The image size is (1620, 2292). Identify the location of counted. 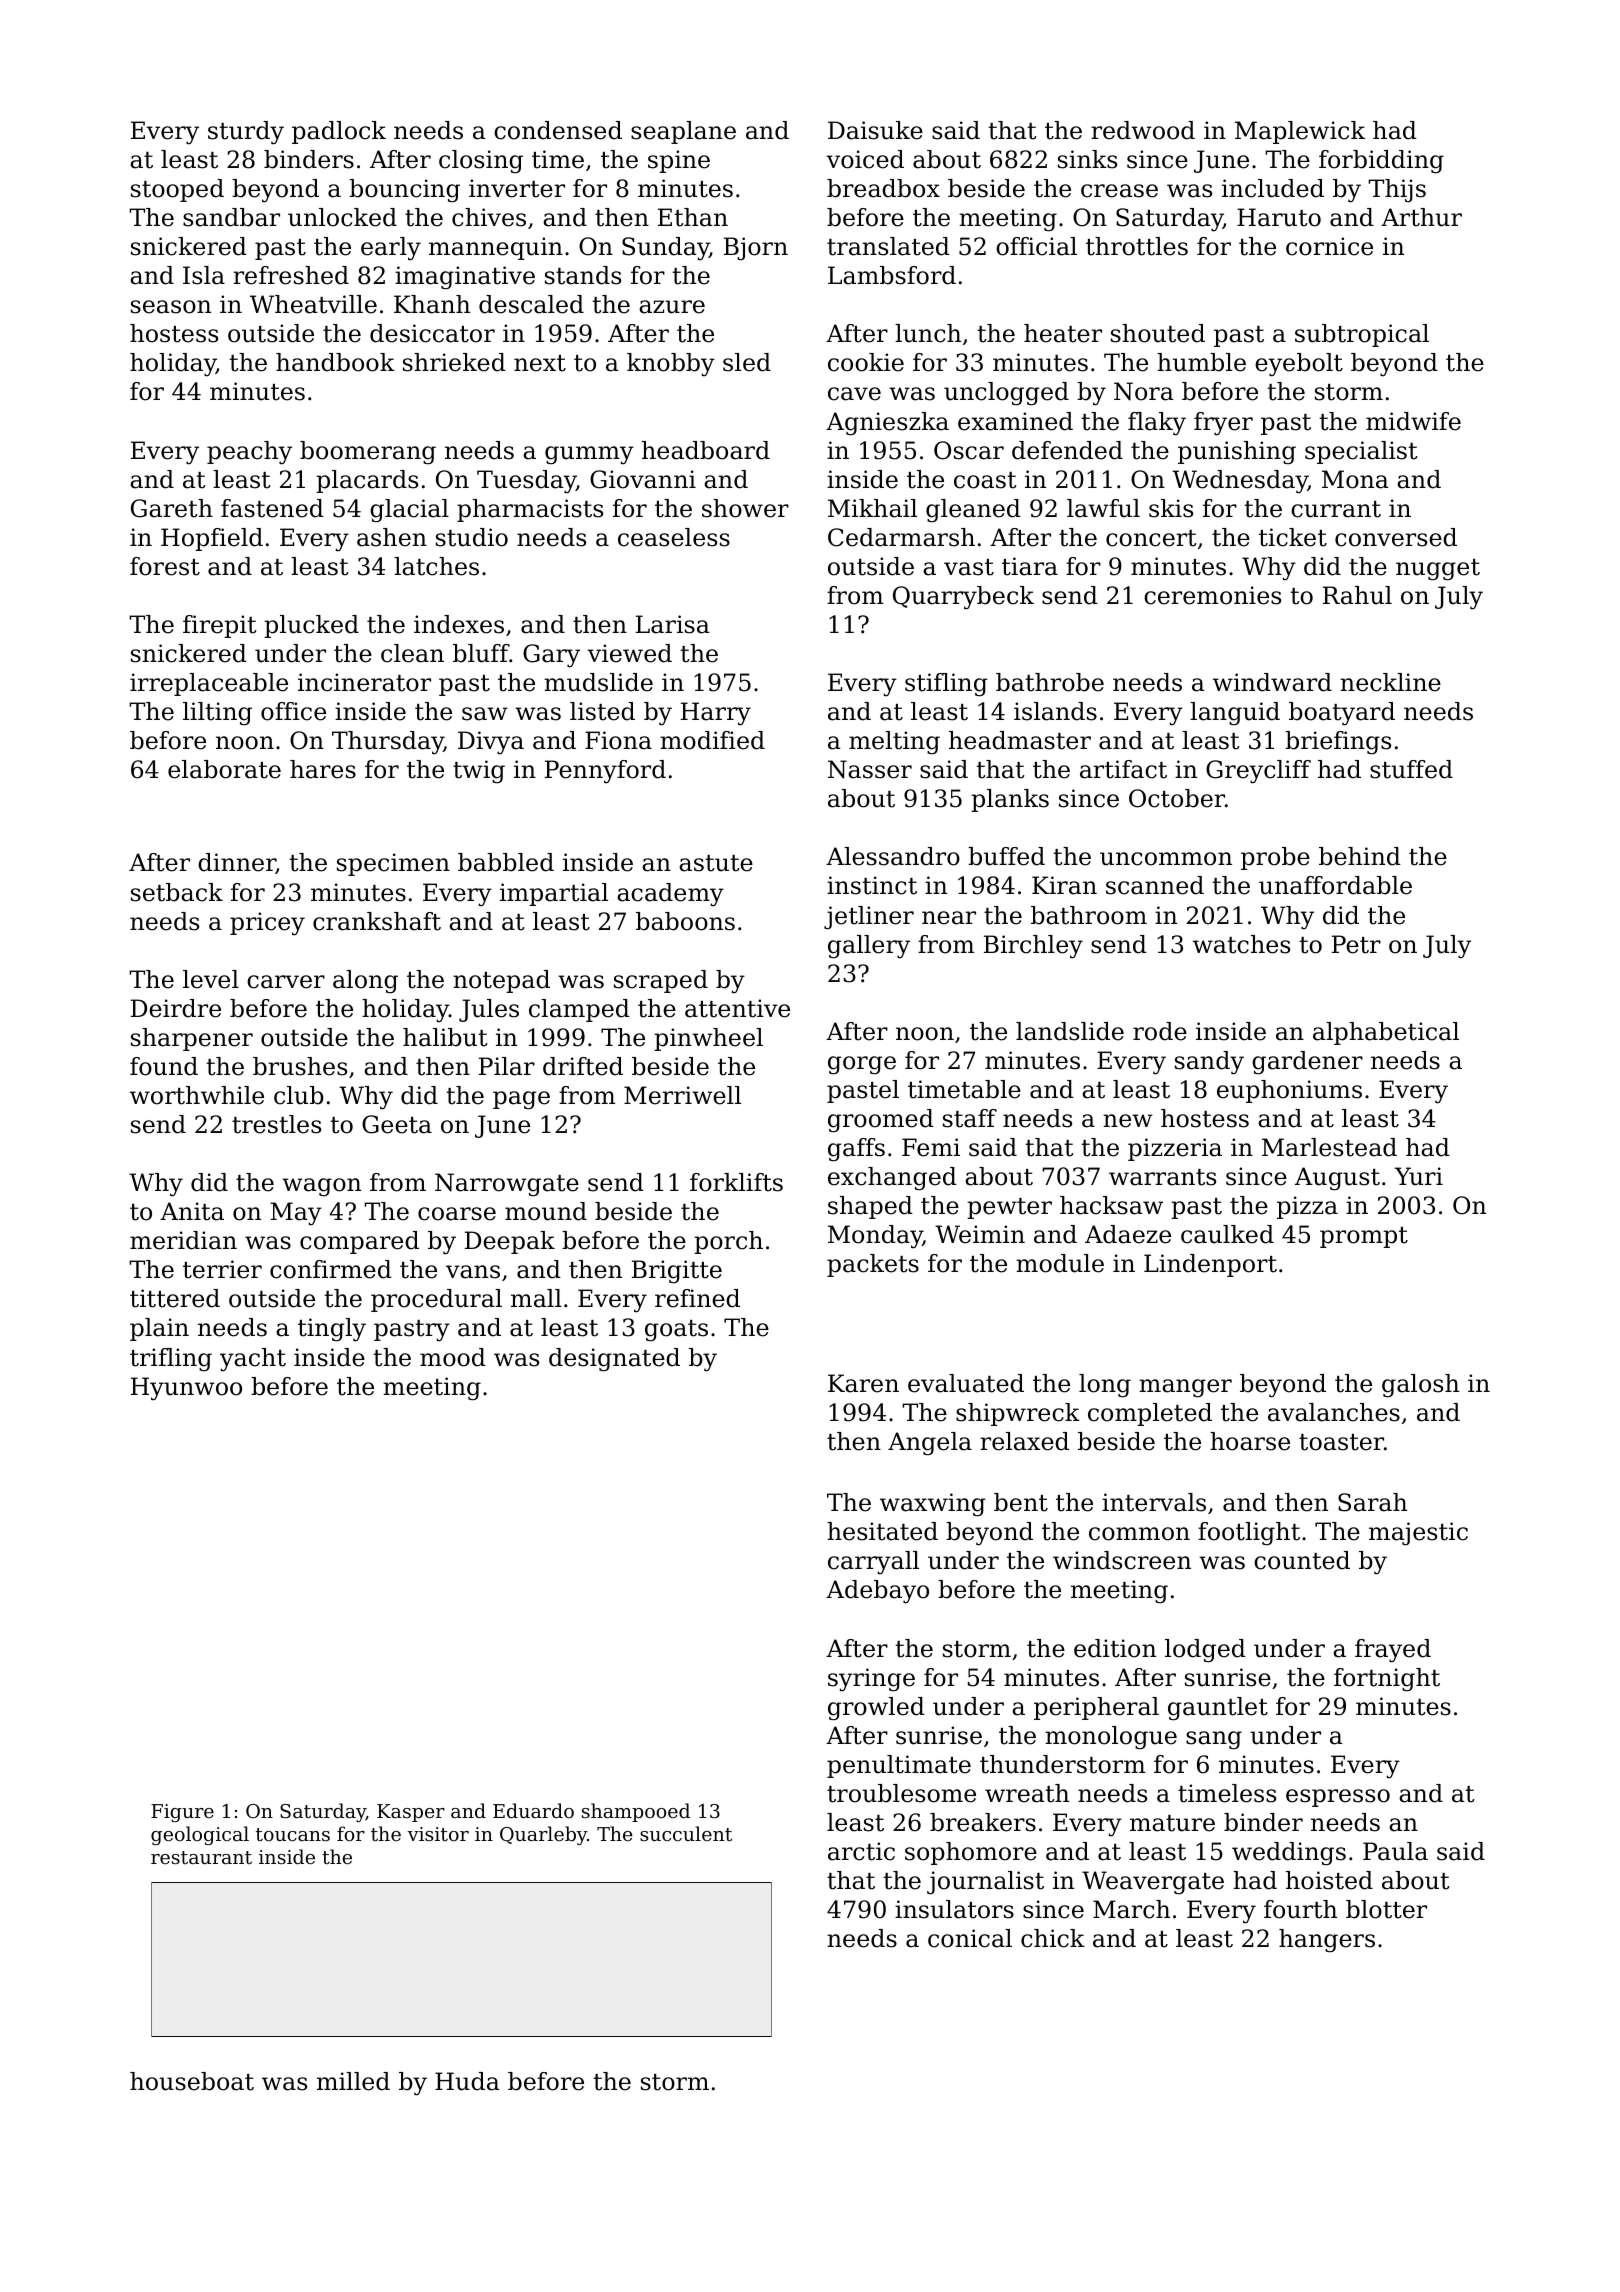
(1302, 1560).
